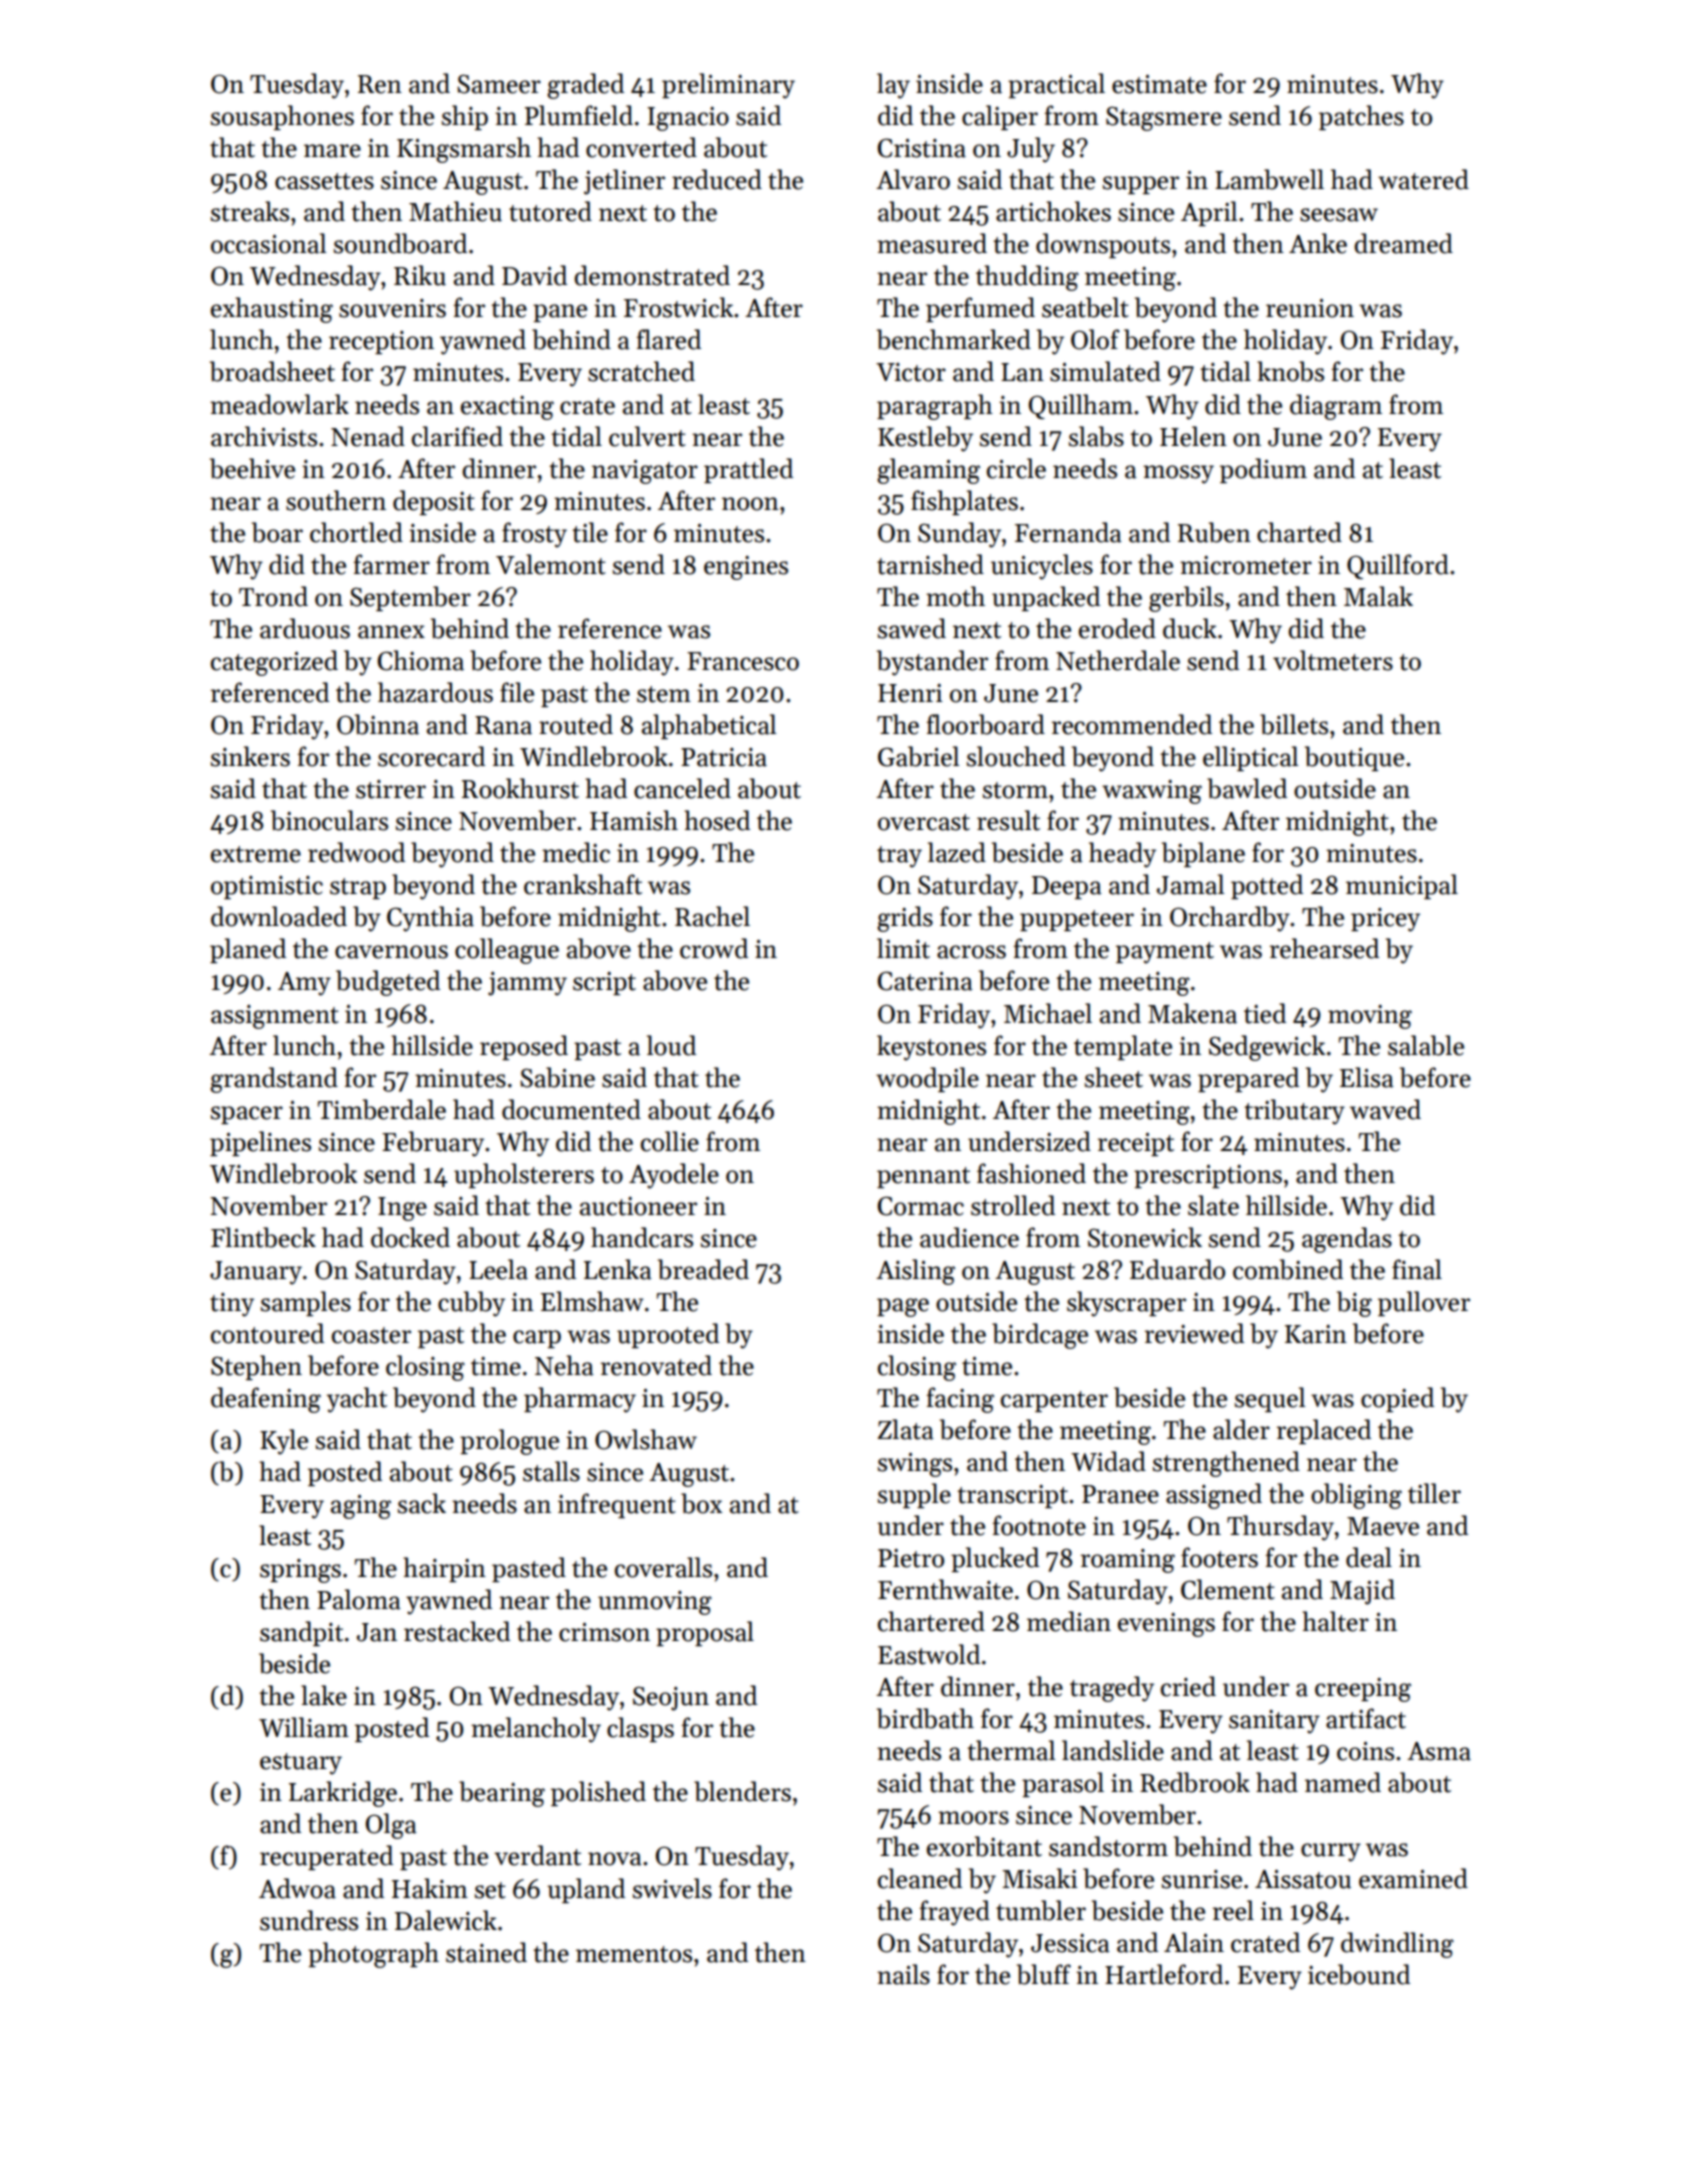 The width and height of the document is (1683, 2178). Describe the element at coordinates (743, 661) in the document. I see `Francesco` at that location.
